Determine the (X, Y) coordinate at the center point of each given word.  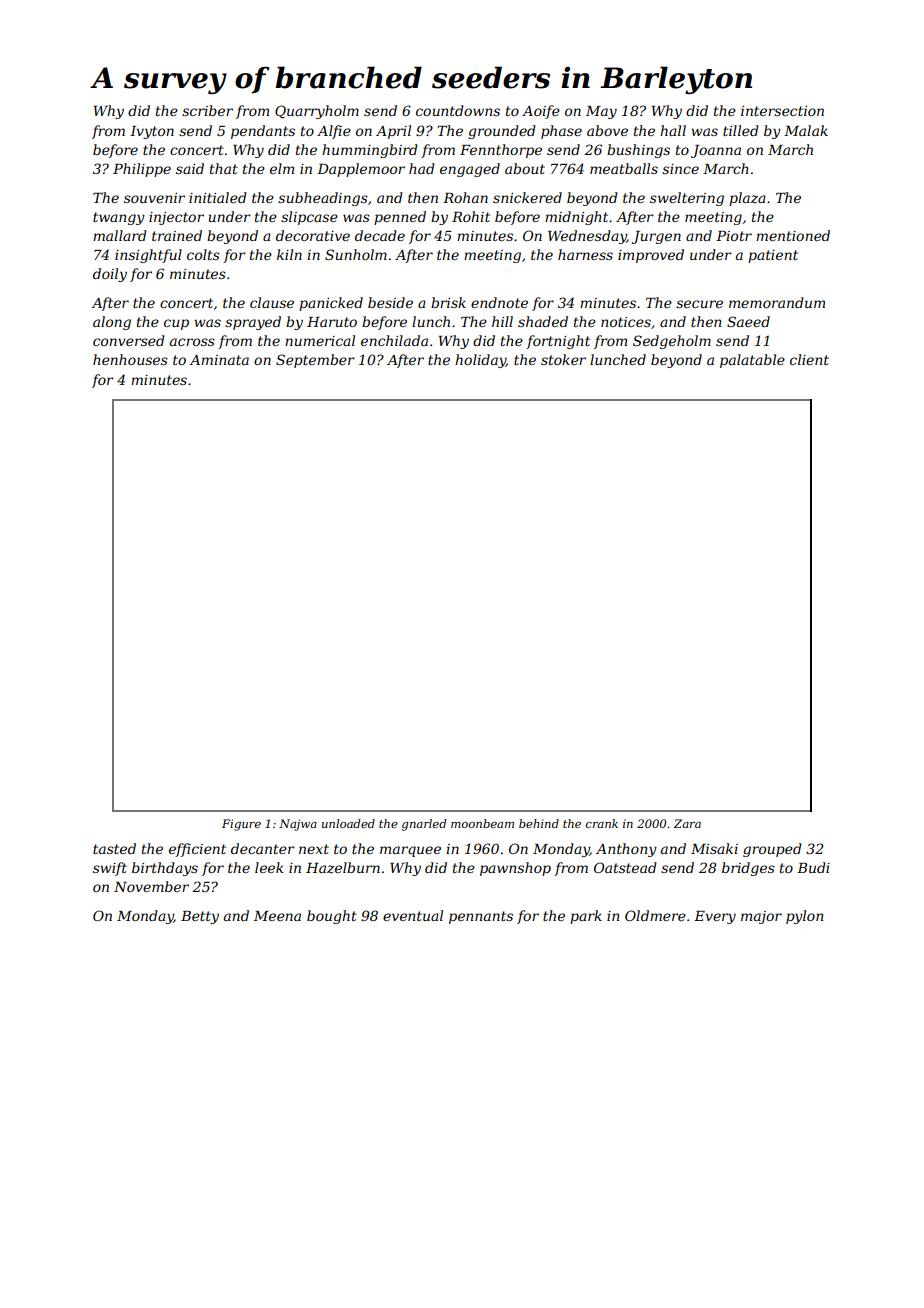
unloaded (348, 823)
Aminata (219, 360)
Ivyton (152, 132)
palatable (752, 361)
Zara (687, 823)
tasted (114, 848)
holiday (480, 361)
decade (380, 235)
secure (699, 304)
